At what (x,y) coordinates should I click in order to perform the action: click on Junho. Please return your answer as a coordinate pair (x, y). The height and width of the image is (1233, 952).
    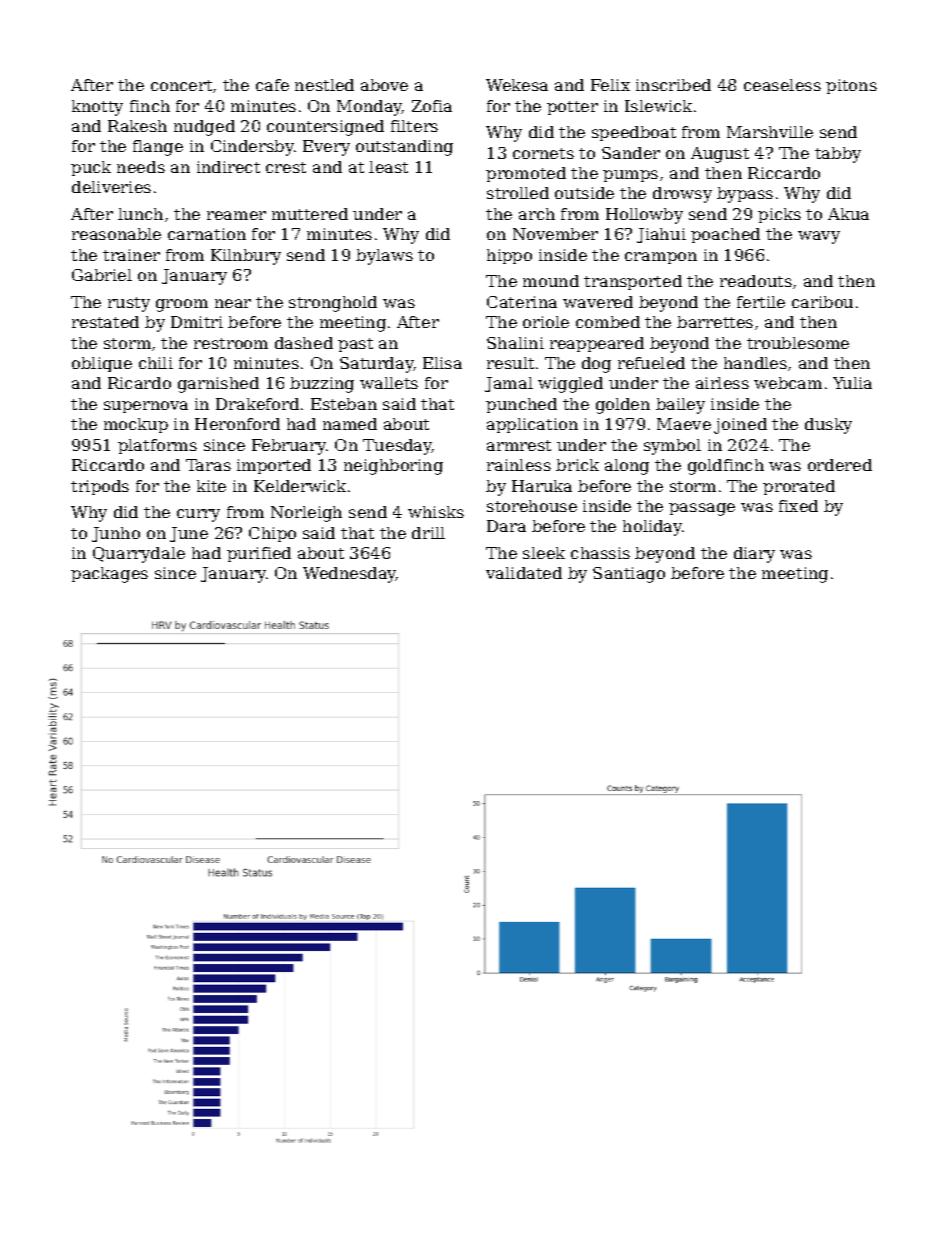
    Looking at the image, I should click on (116, 534).
